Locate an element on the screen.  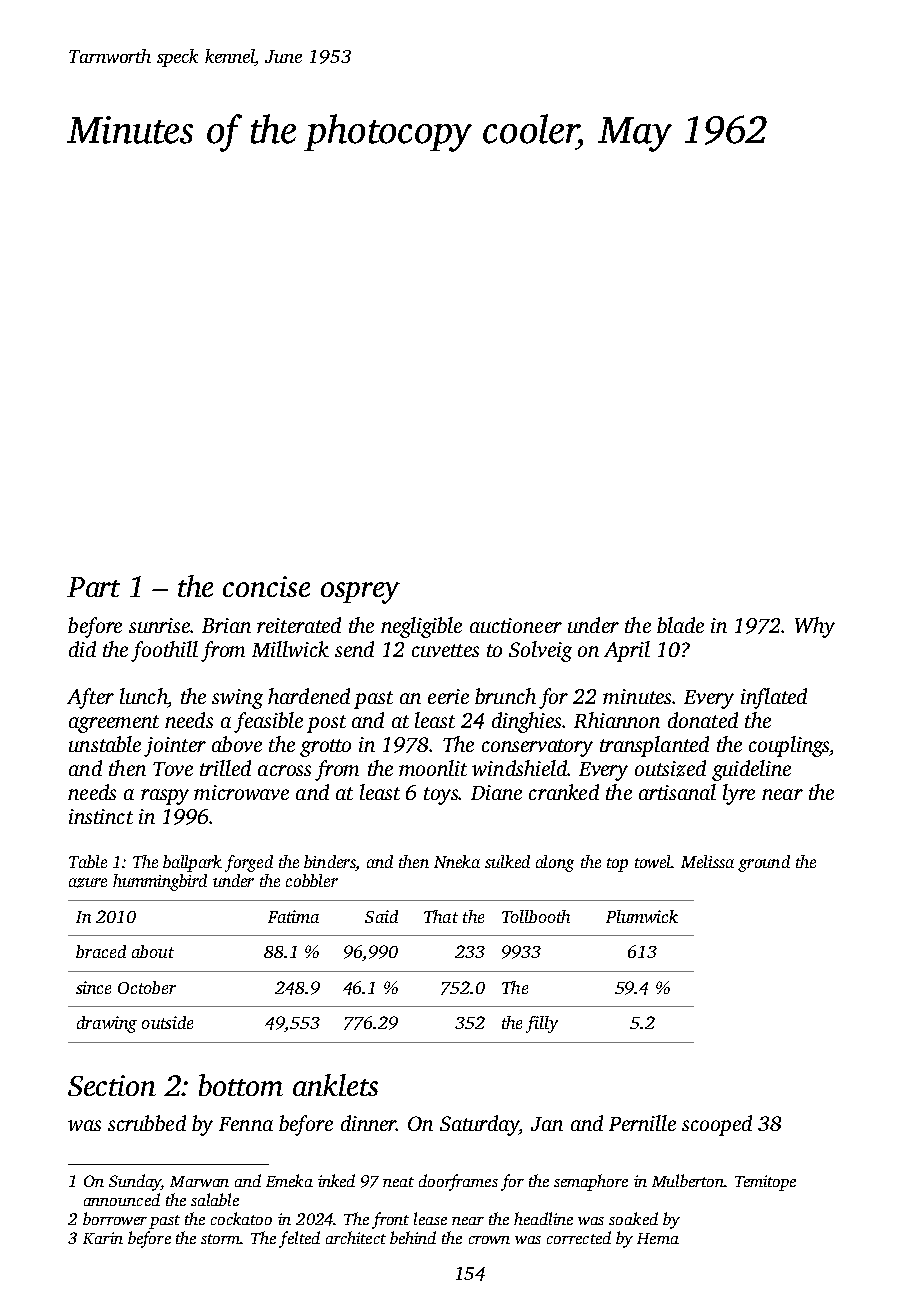
blade is located at coordinates (680, 625).
